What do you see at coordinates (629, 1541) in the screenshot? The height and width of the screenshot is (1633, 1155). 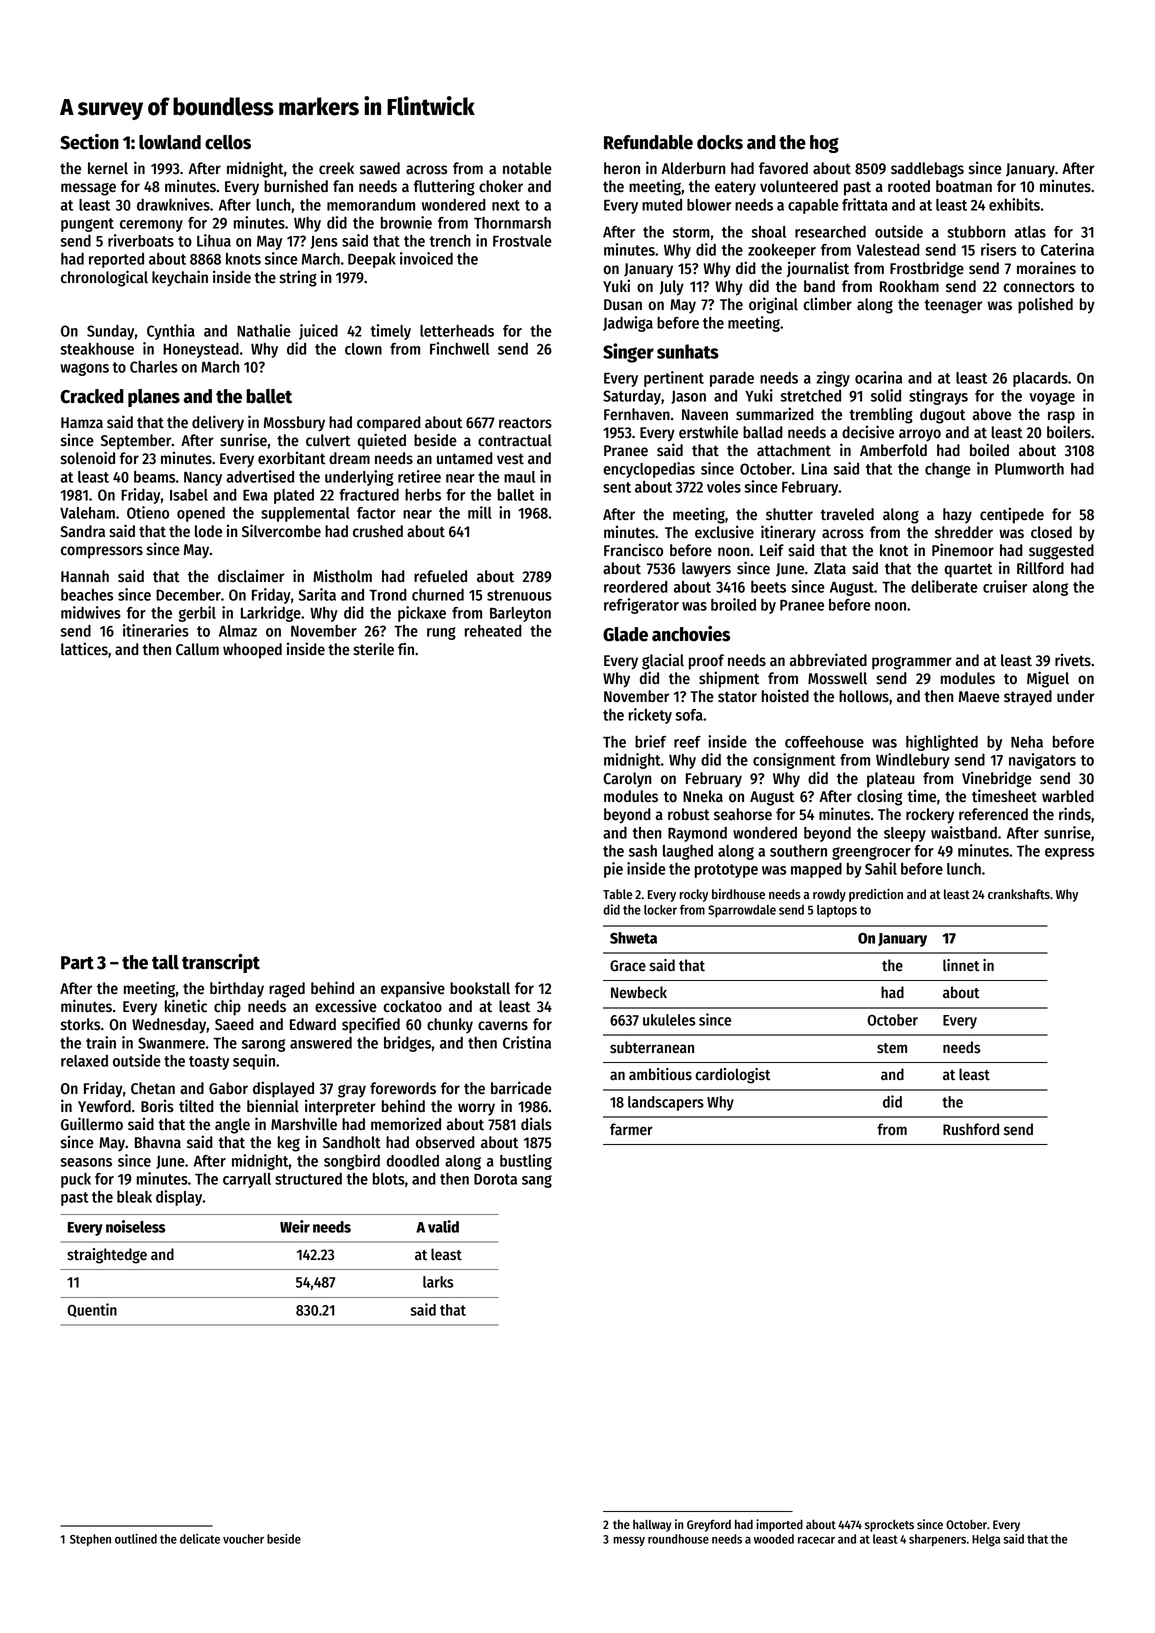 I see `messy` at bounding box center [629, 1541].
